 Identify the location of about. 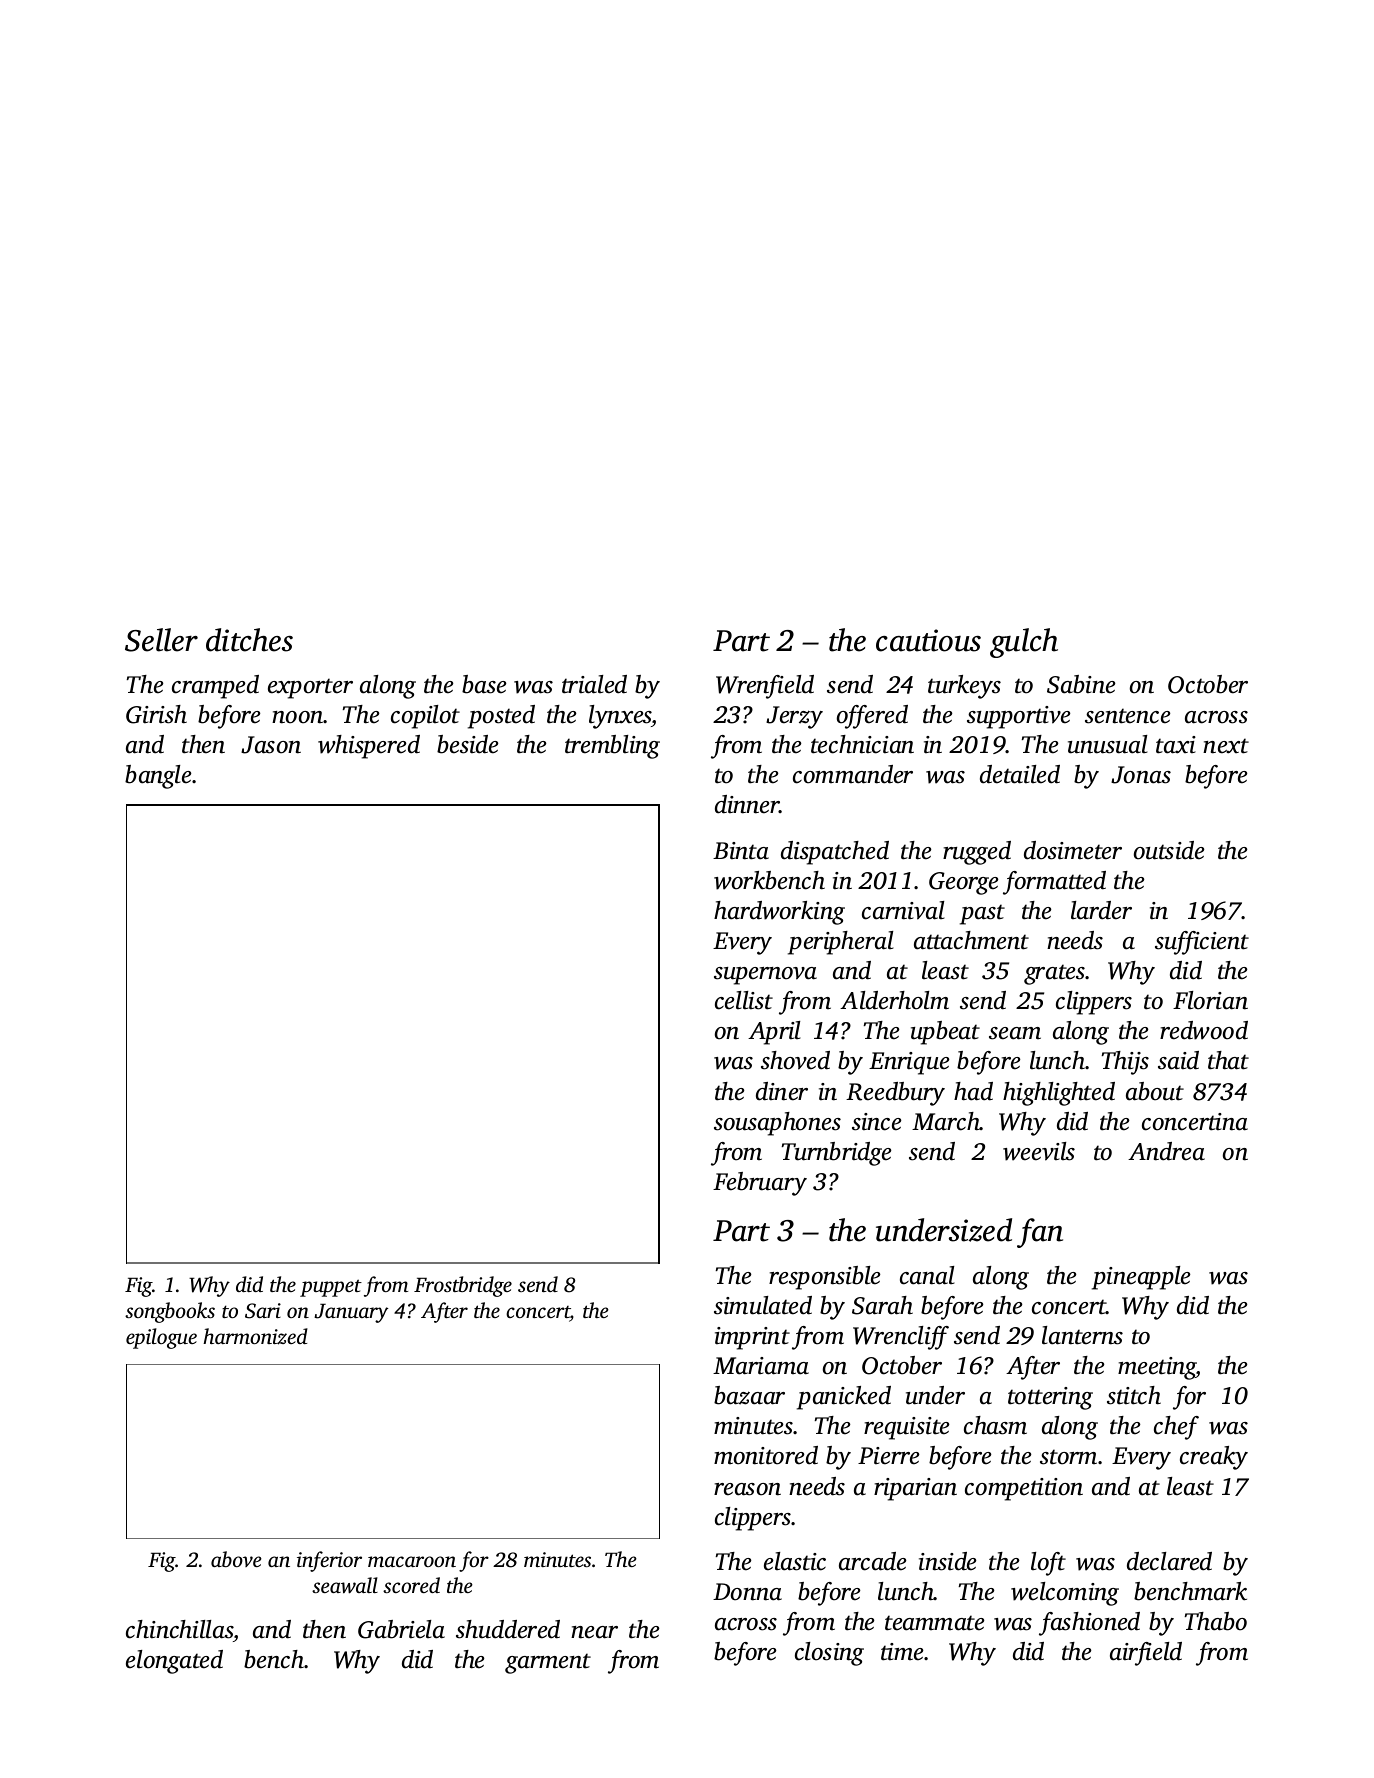
(1155, 1091).
